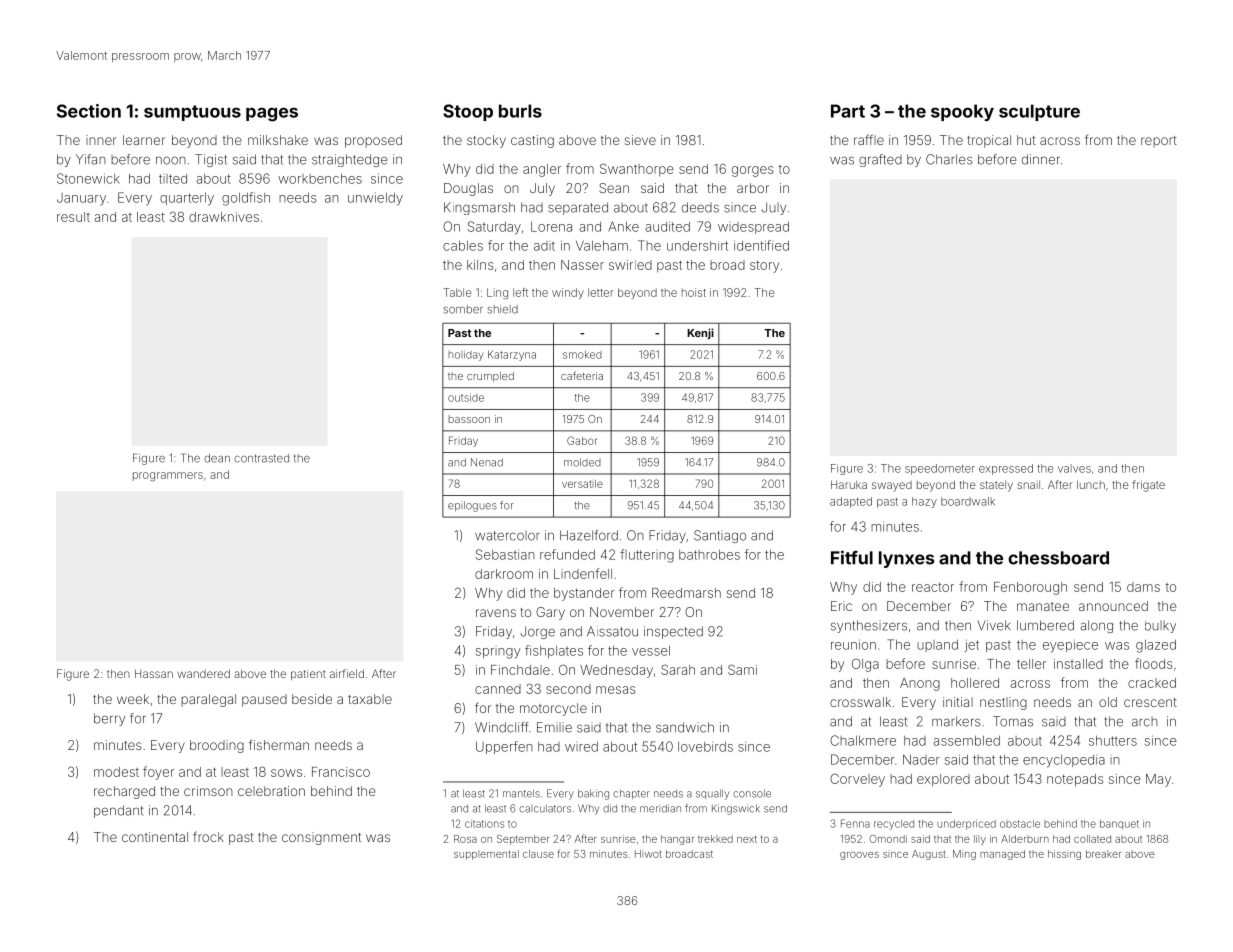 This screenshot has width=1233, height=952. Describe the element at coordinates (554, 651) in the screenshot. I see `fishplates` at that location.
